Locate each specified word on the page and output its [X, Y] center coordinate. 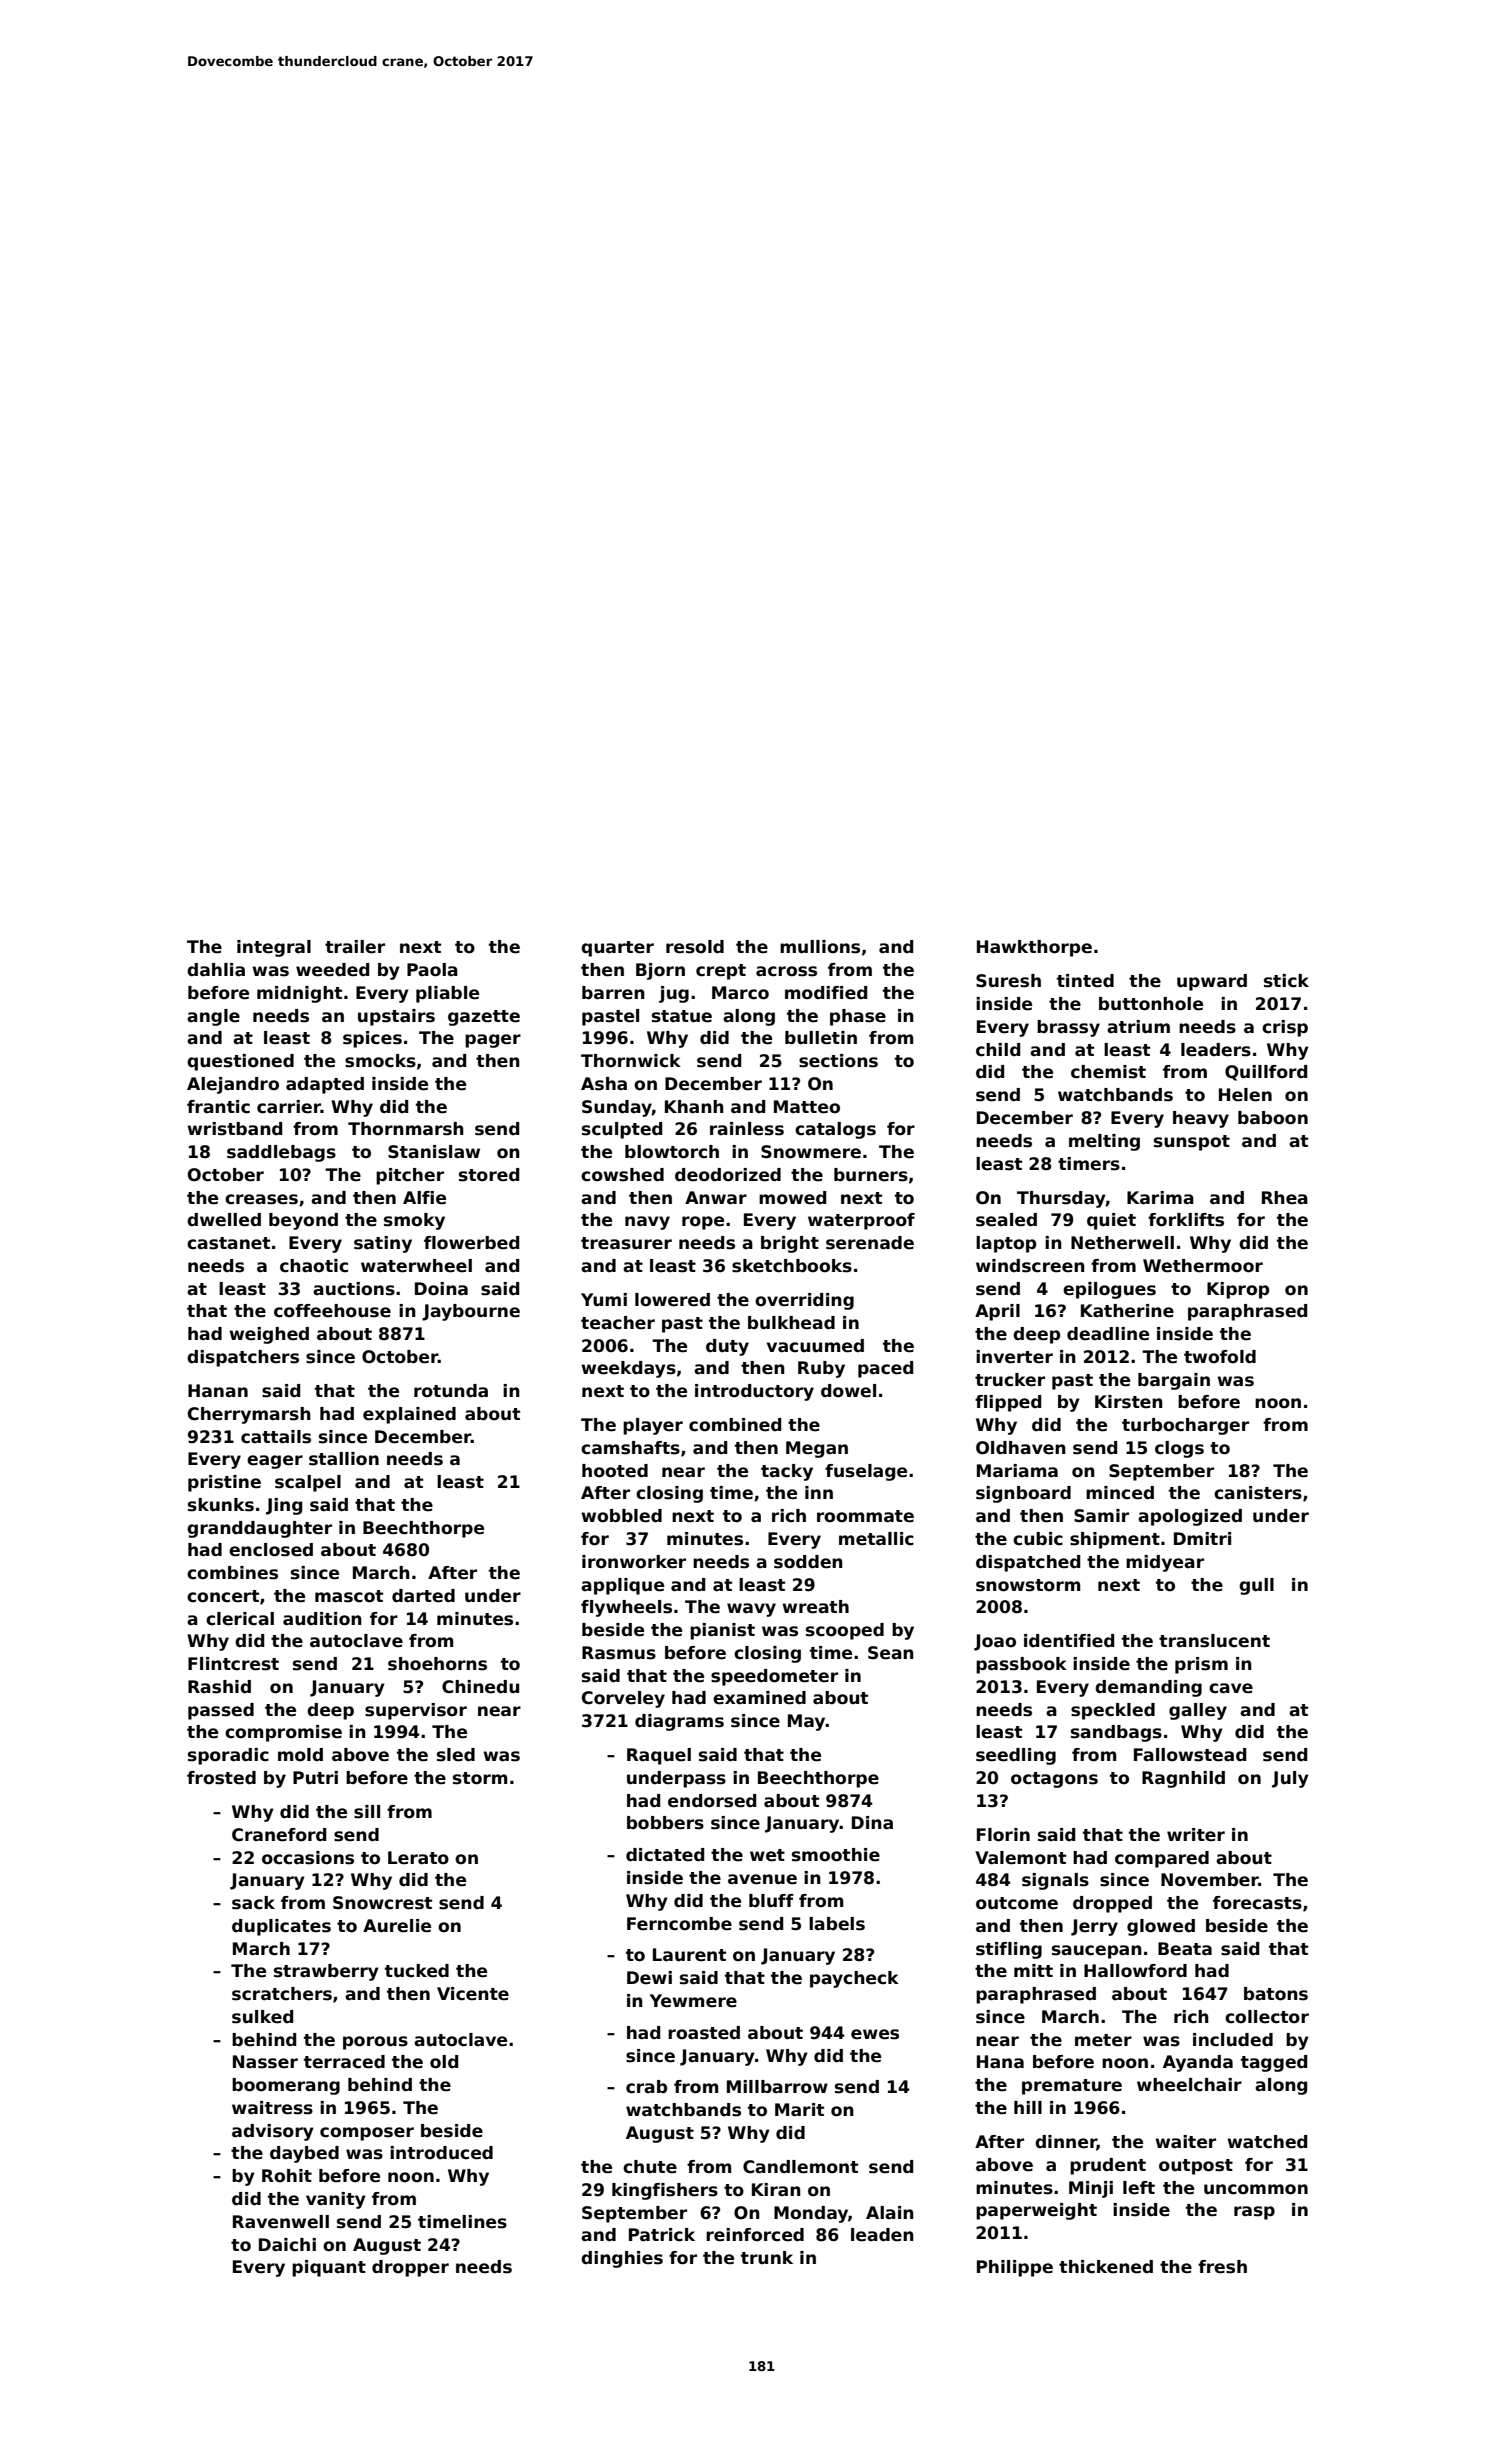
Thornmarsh [406, 1129]
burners [871, 1175]
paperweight [1036, 2211]
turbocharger [1185, 1426]
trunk [767, 2257]
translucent [1214, 1641]
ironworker [634, 1562]
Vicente [473, 1994]
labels [837, 1924]
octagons [1054, 1780]
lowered [672, 1300]
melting [1104, 1142]
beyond [303, 1221]
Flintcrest [233, 1664]
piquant [329, 2268]
